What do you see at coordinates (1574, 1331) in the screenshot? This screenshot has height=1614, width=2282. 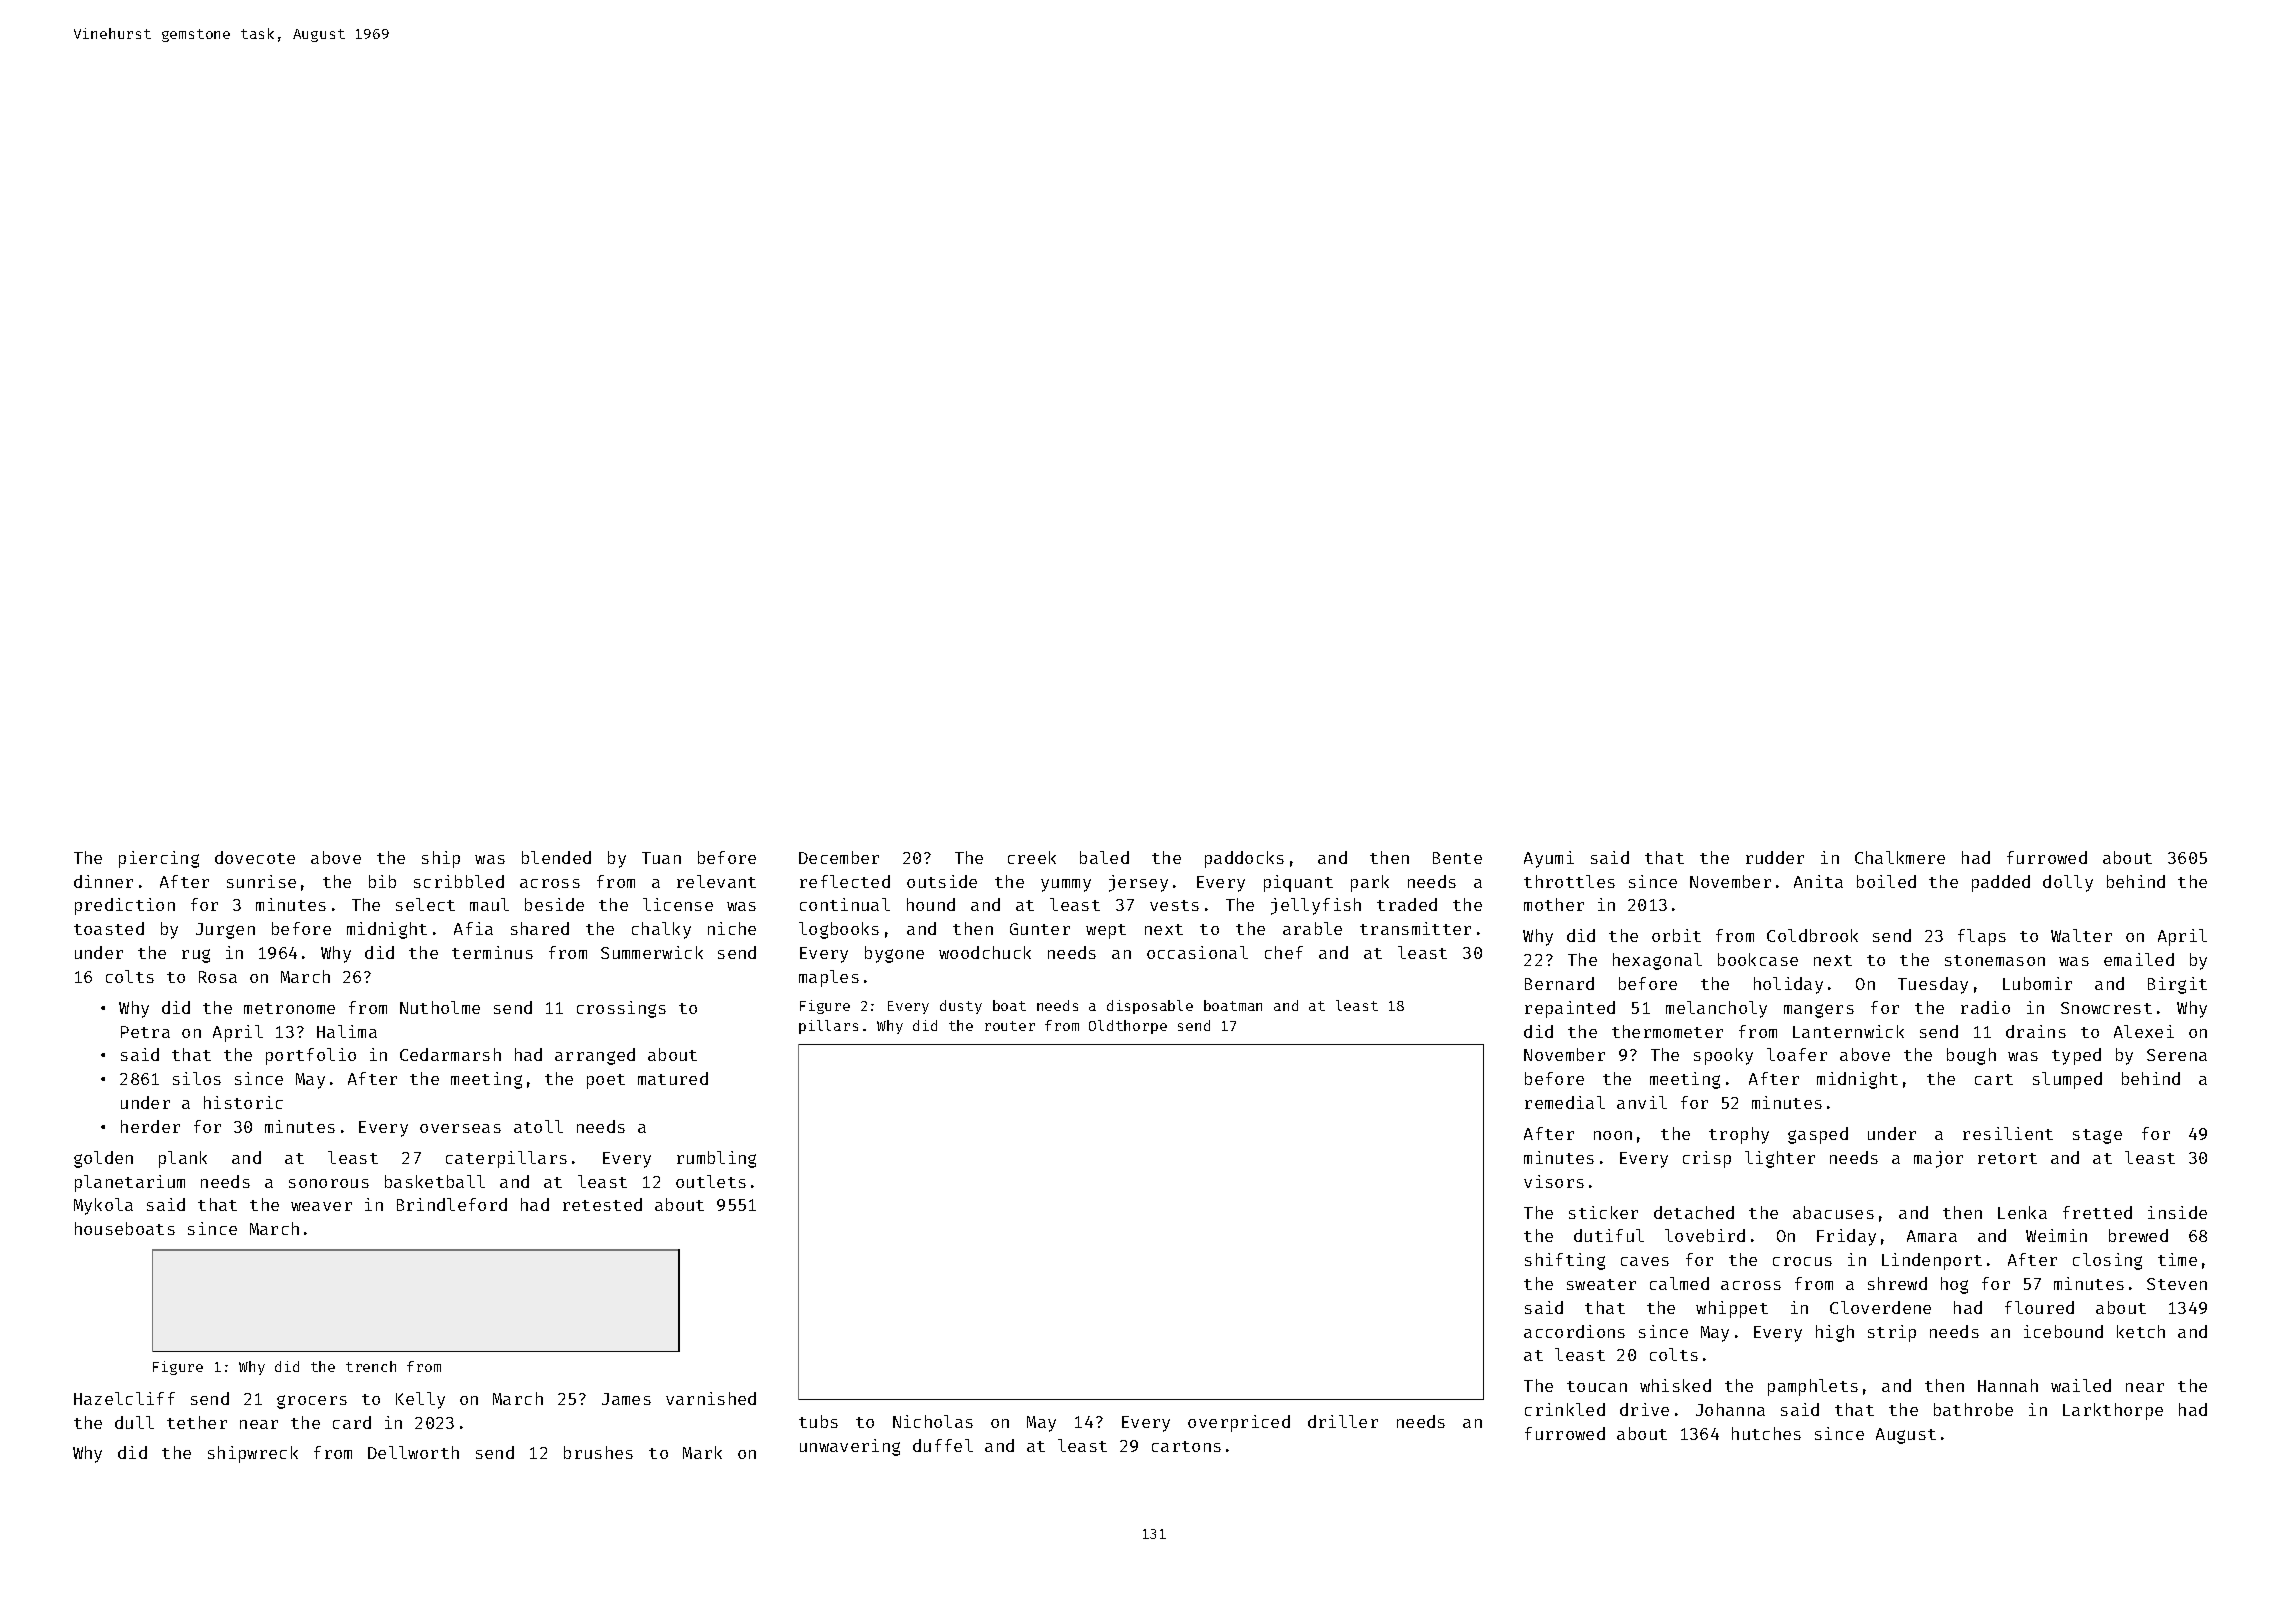 I see `accordions` at bounding box center [1574, 1331].
